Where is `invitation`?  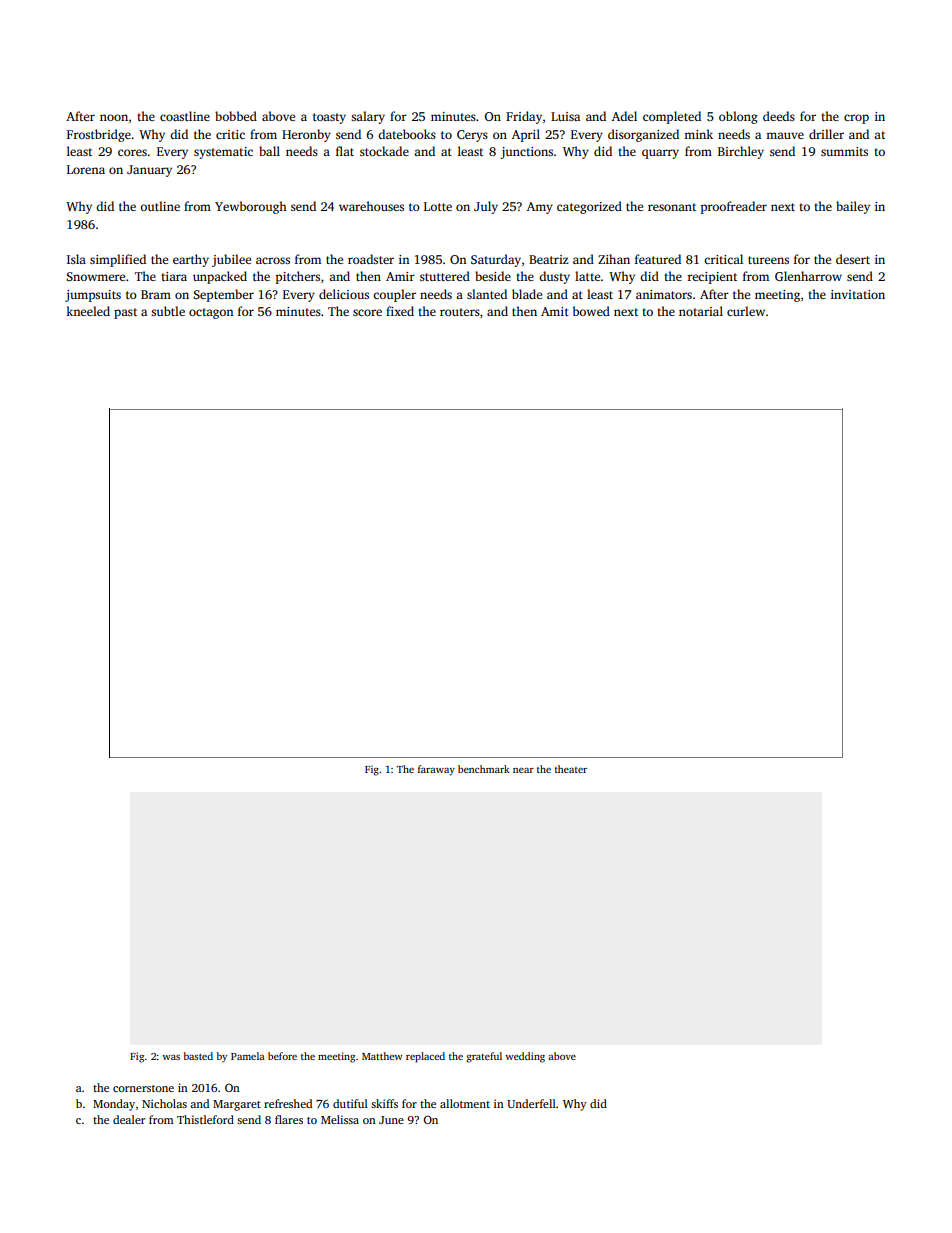
invitation is located at coordinates (858, 294).
